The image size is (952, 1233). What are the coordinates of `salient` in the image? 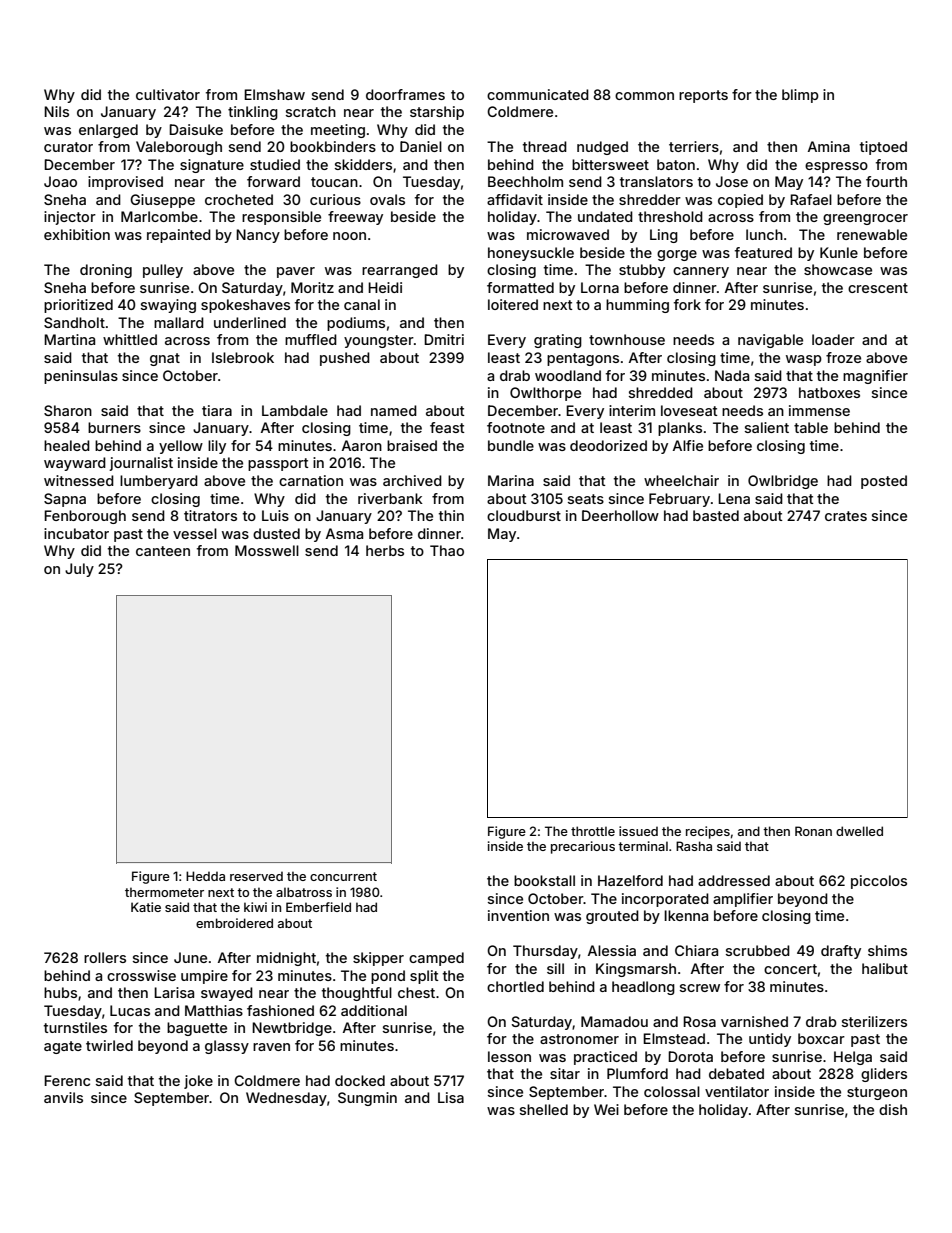 It's located at (767, 427).
